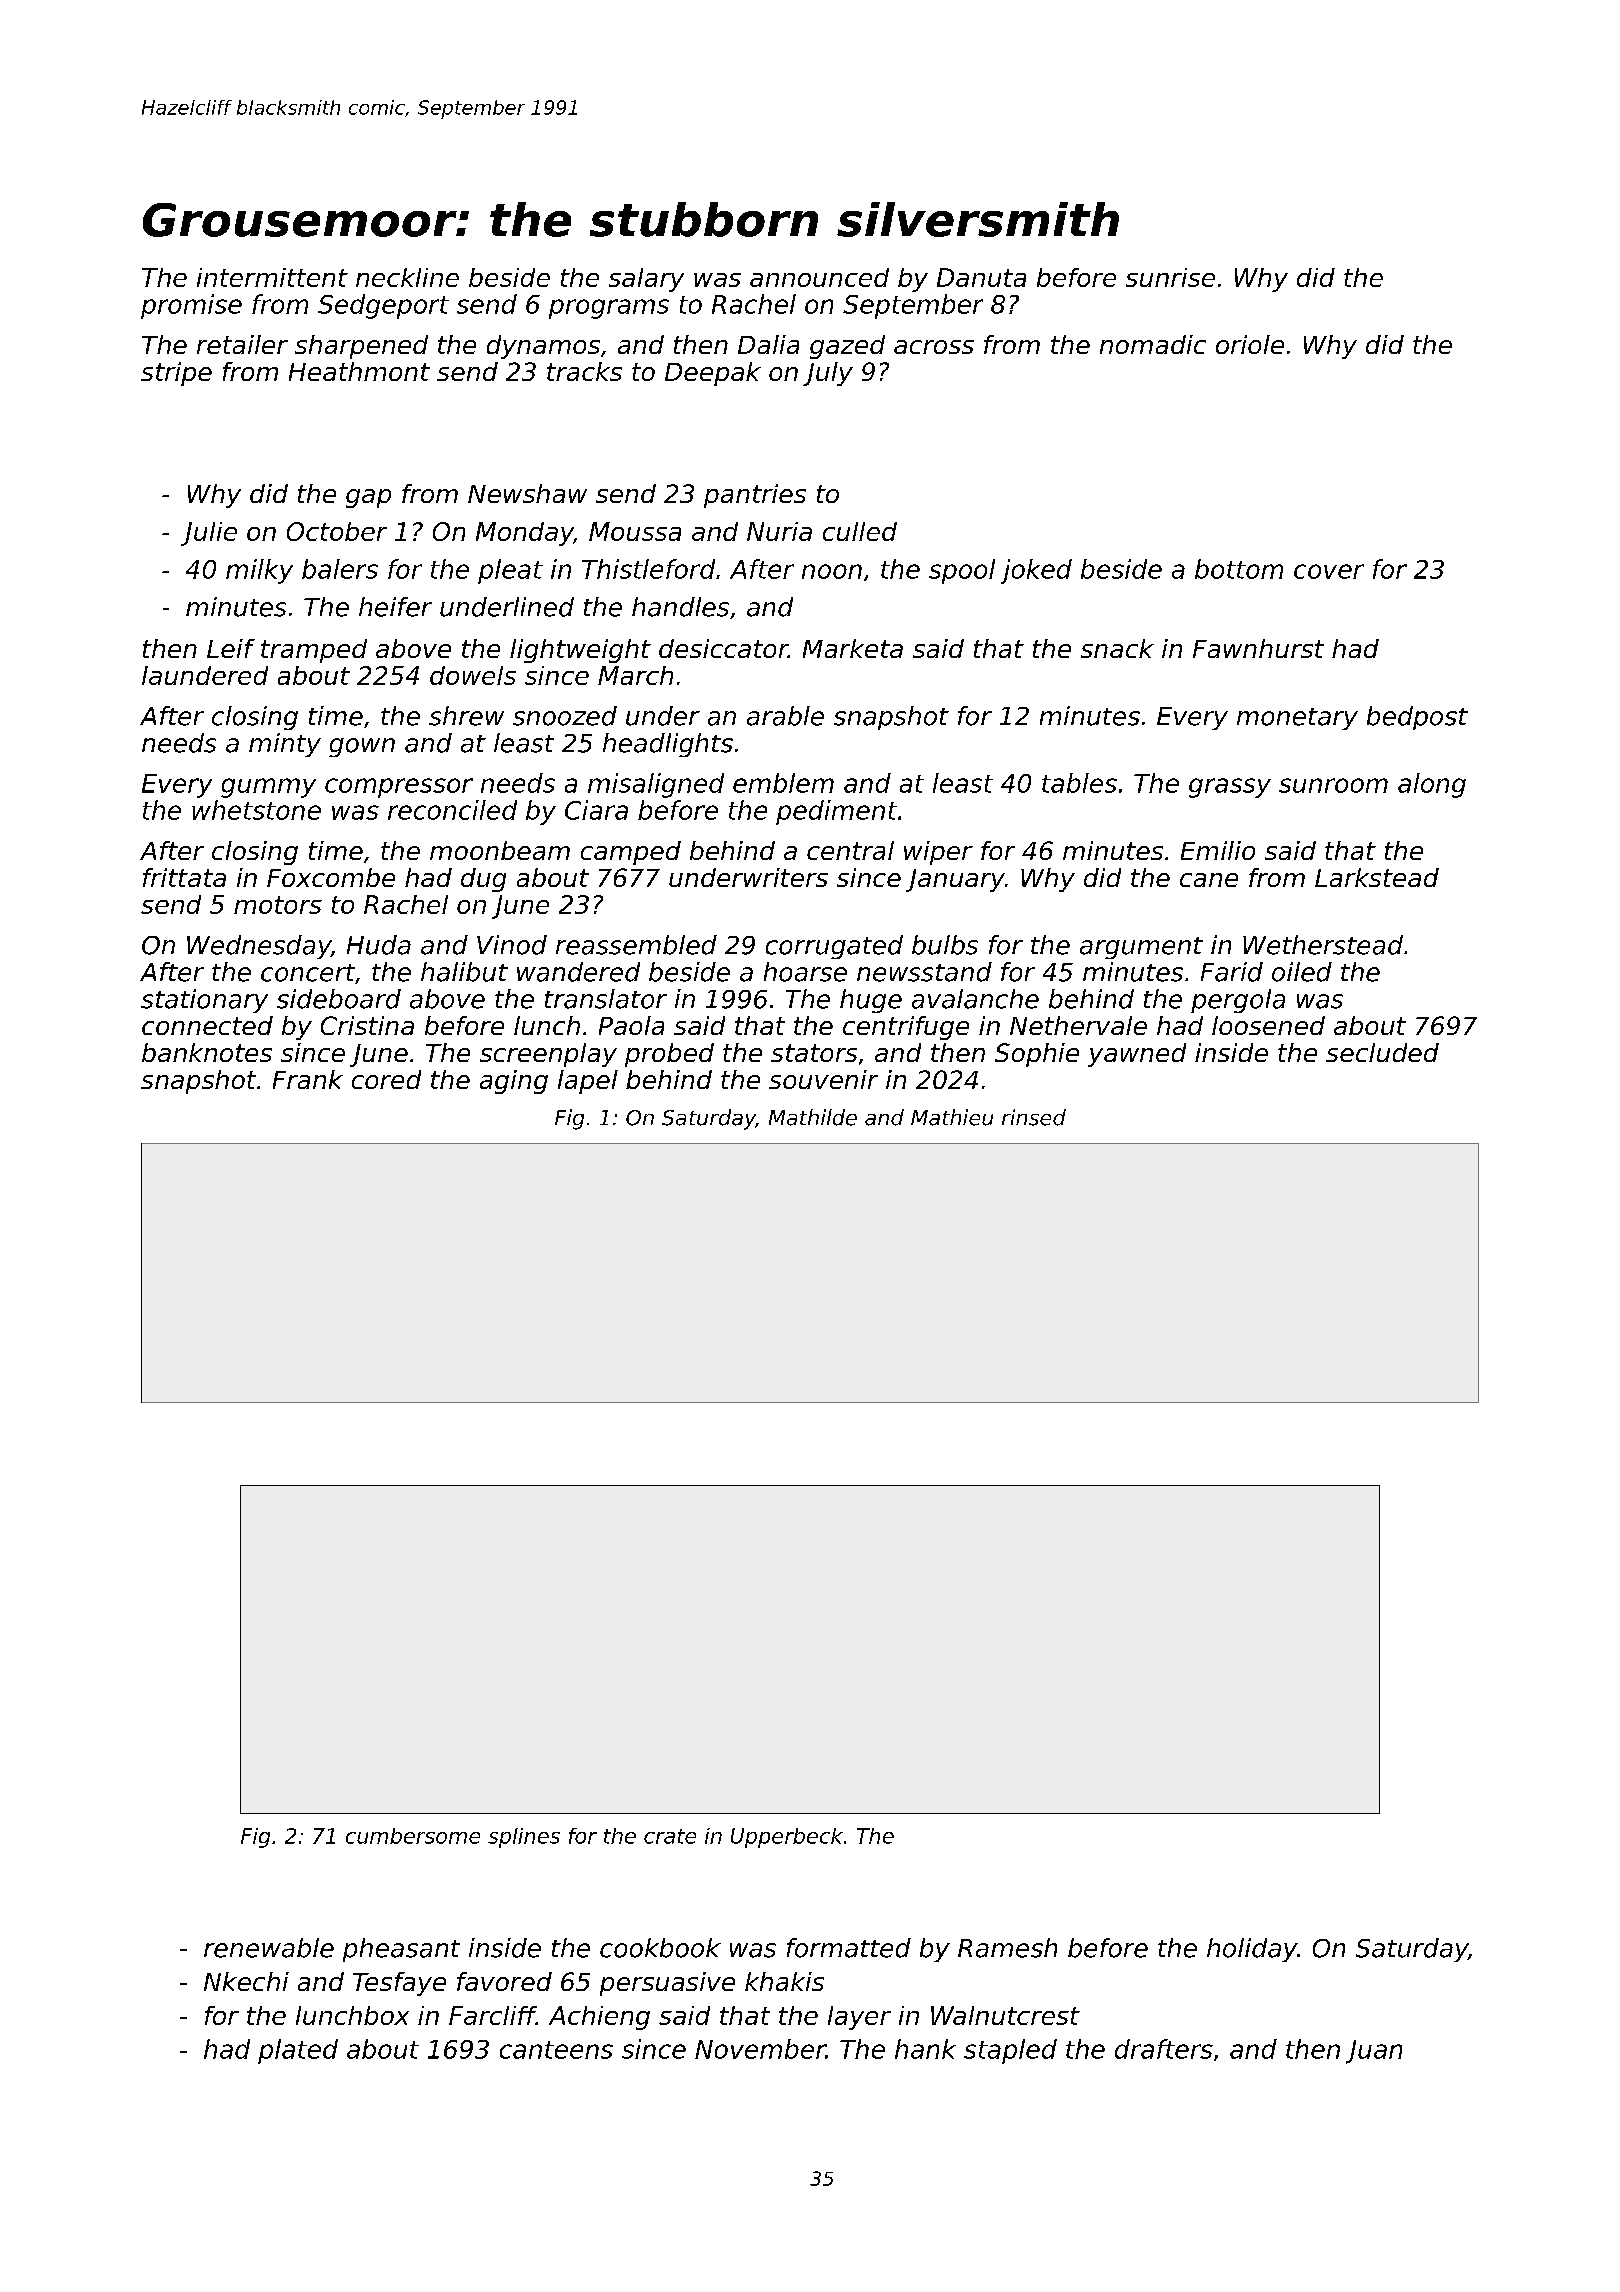  I want to click on sunroom, so click(1333, 785).
